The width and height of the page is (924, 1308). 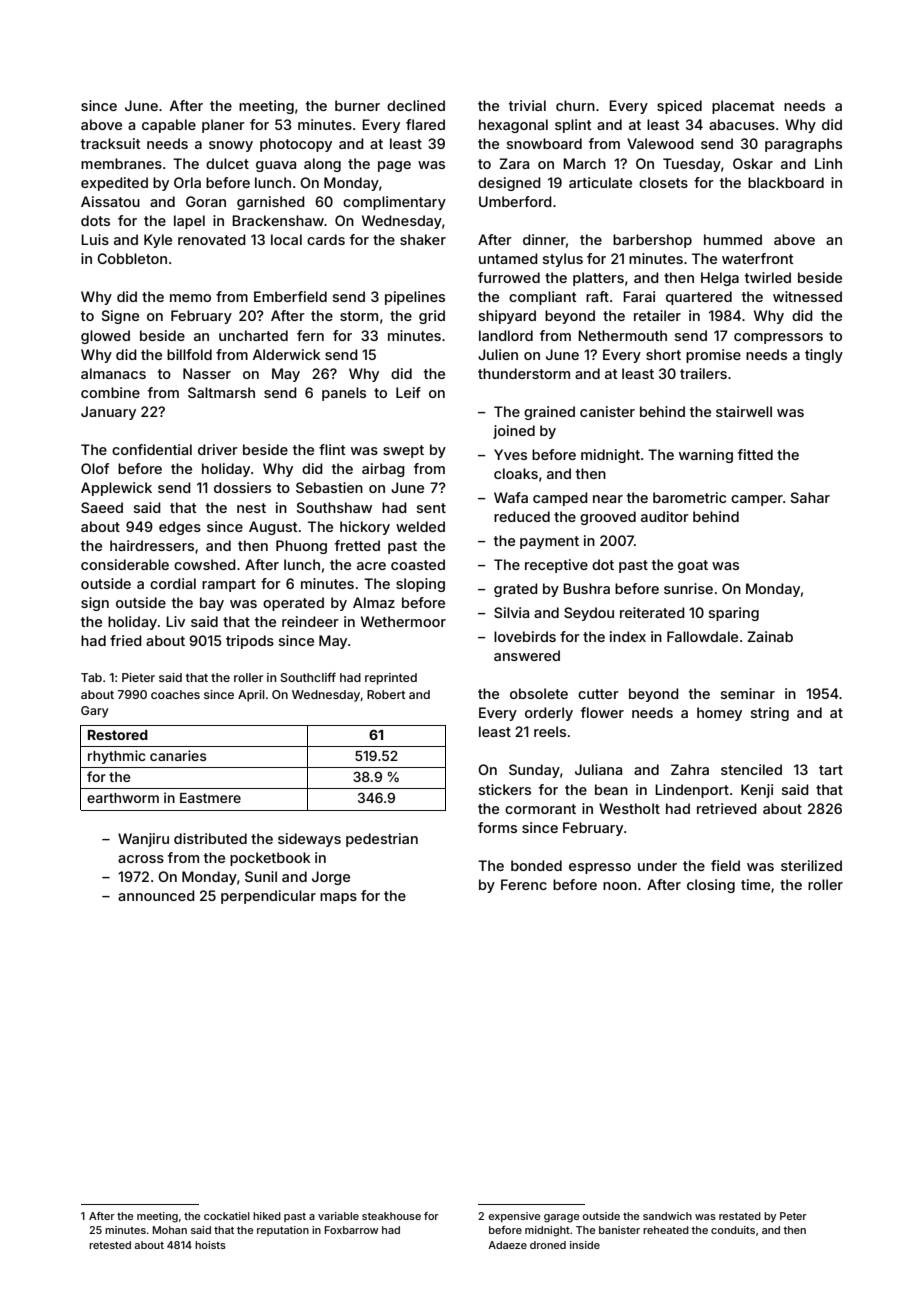 I want to click on sent, so click(x=431, y=508).
